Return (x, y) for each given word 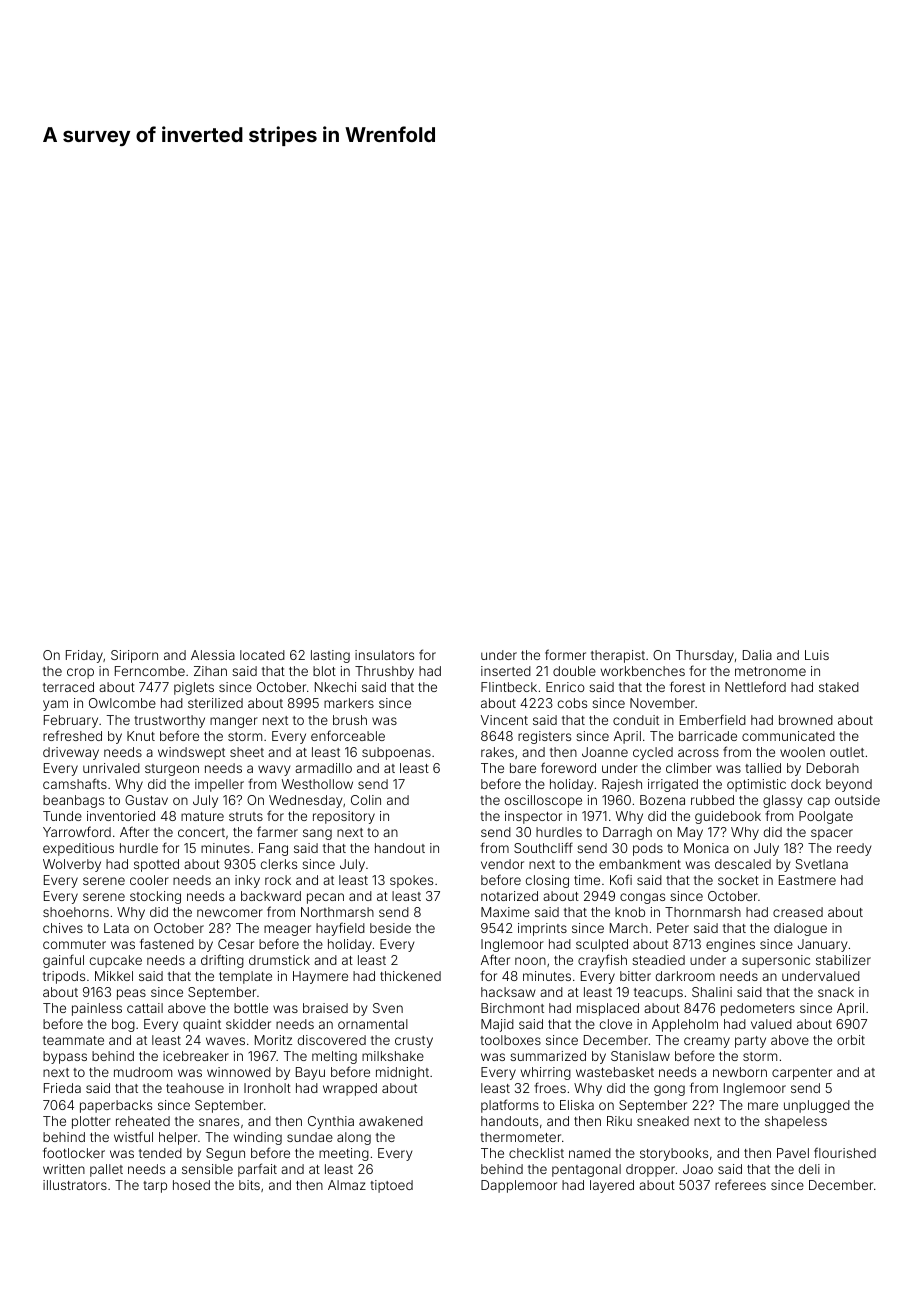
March (629, 928)
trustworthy (169, 721)
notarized (509, 896)
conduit (636, 720)
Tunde (62, 816)
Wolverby (72, 865)
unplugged (817, 1106)
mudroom (143, 1072)
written (64, 1169)
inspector (533, 817)
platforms (510, 1106)
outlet (847, 752)
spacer (832, 834)
